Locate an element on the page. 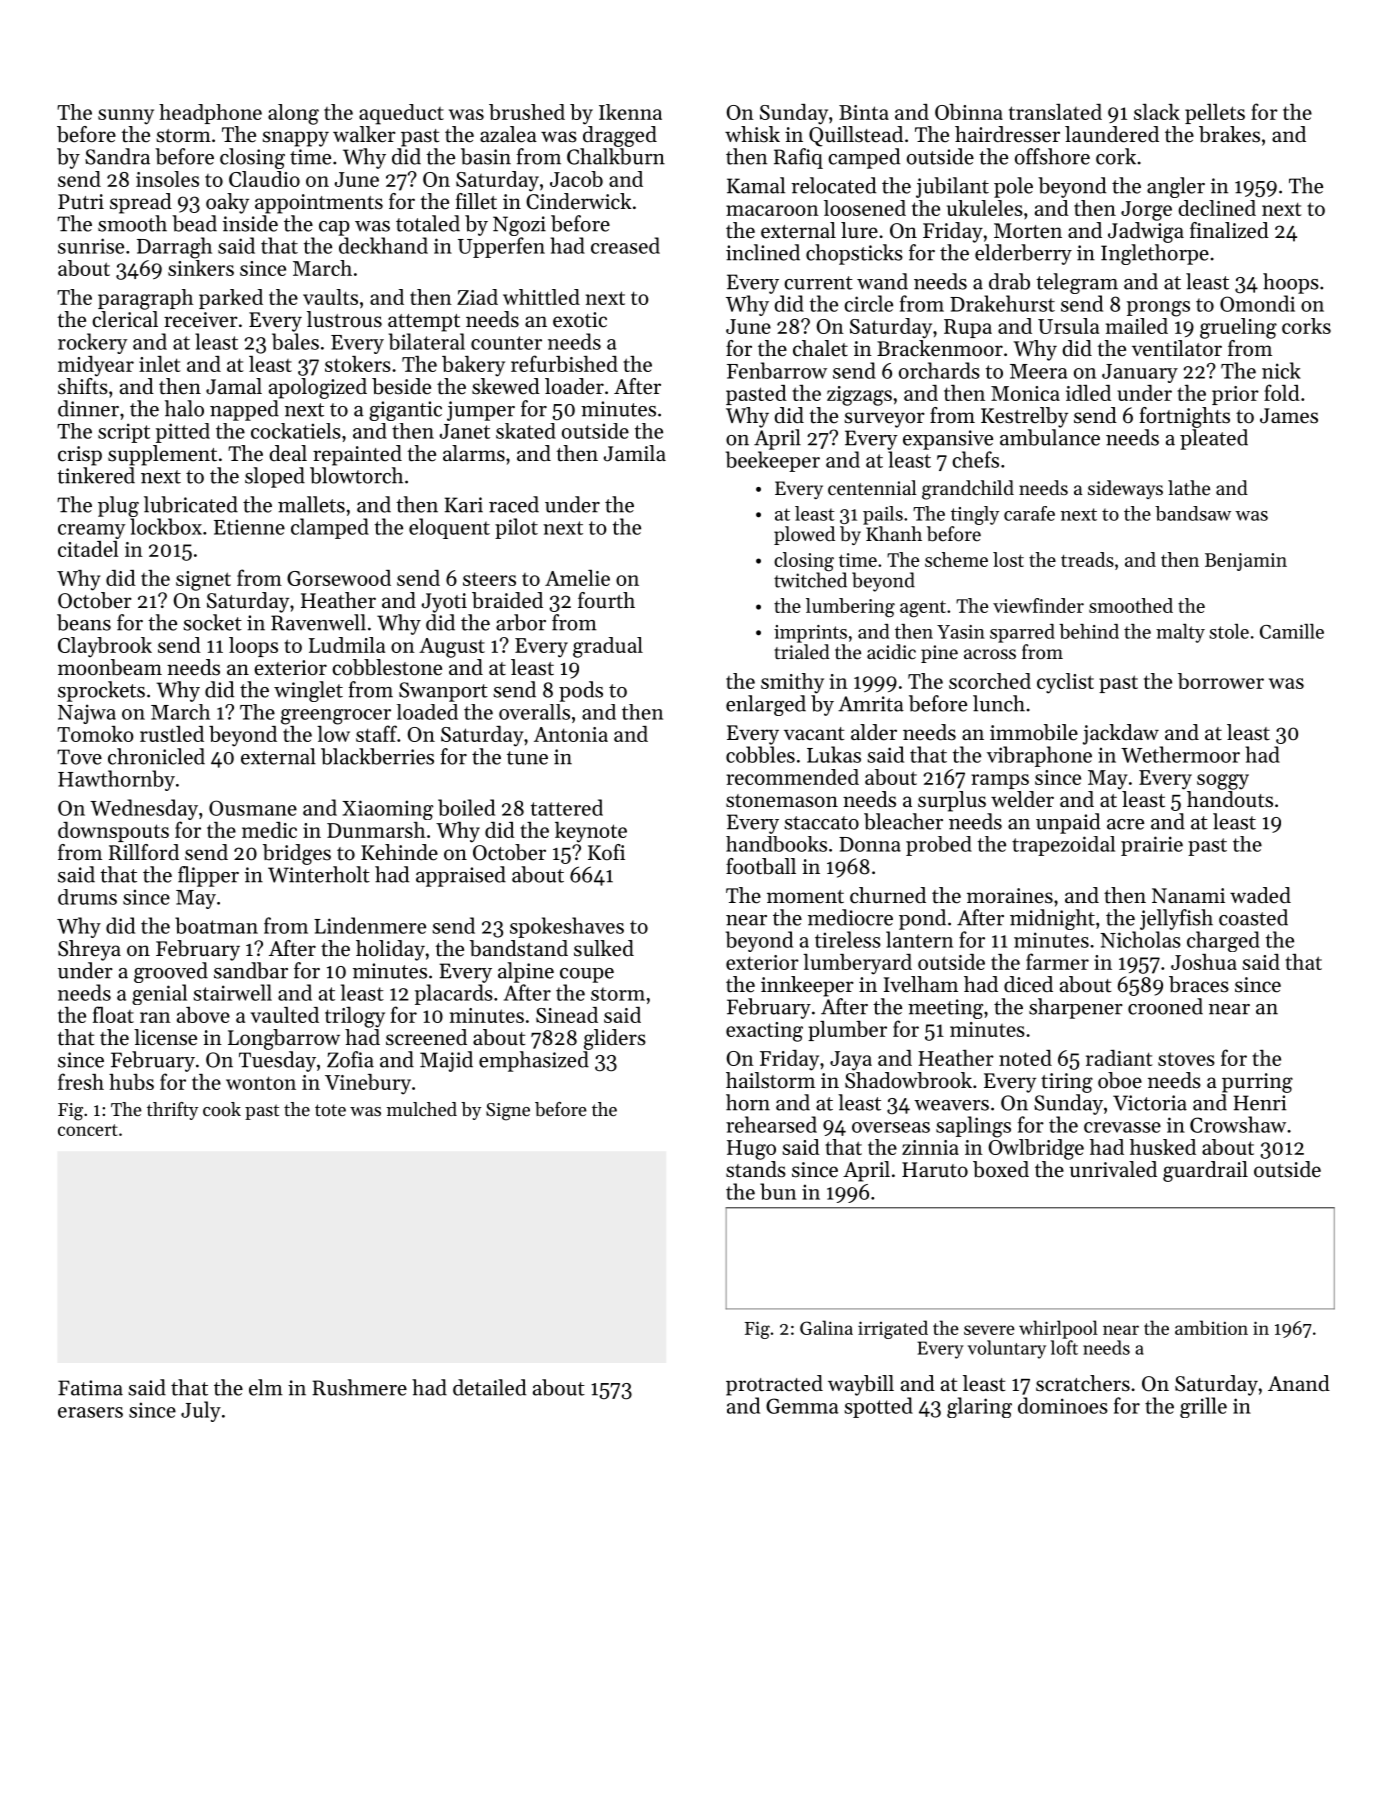  cook is located at coordinates (222, 1109).
